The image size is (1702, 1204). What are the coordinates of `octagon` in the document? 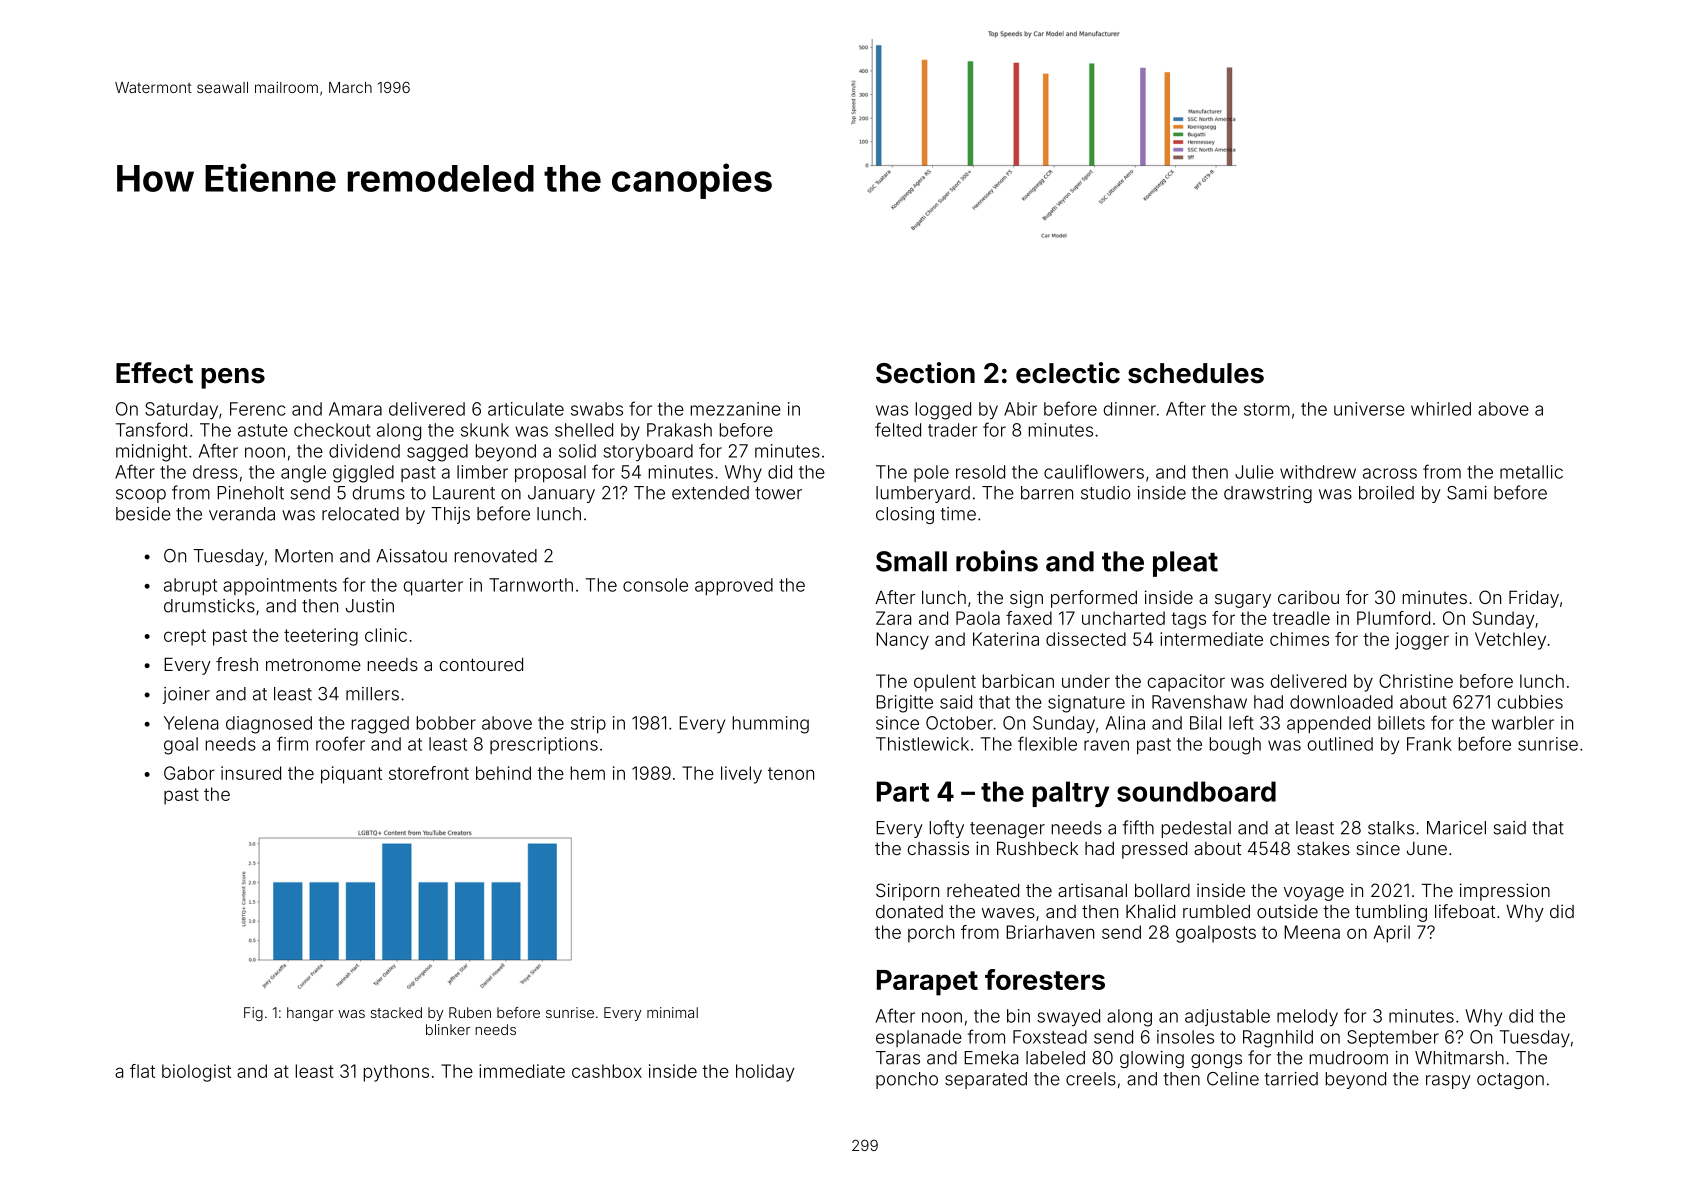 It's located at (1510, 1081).
